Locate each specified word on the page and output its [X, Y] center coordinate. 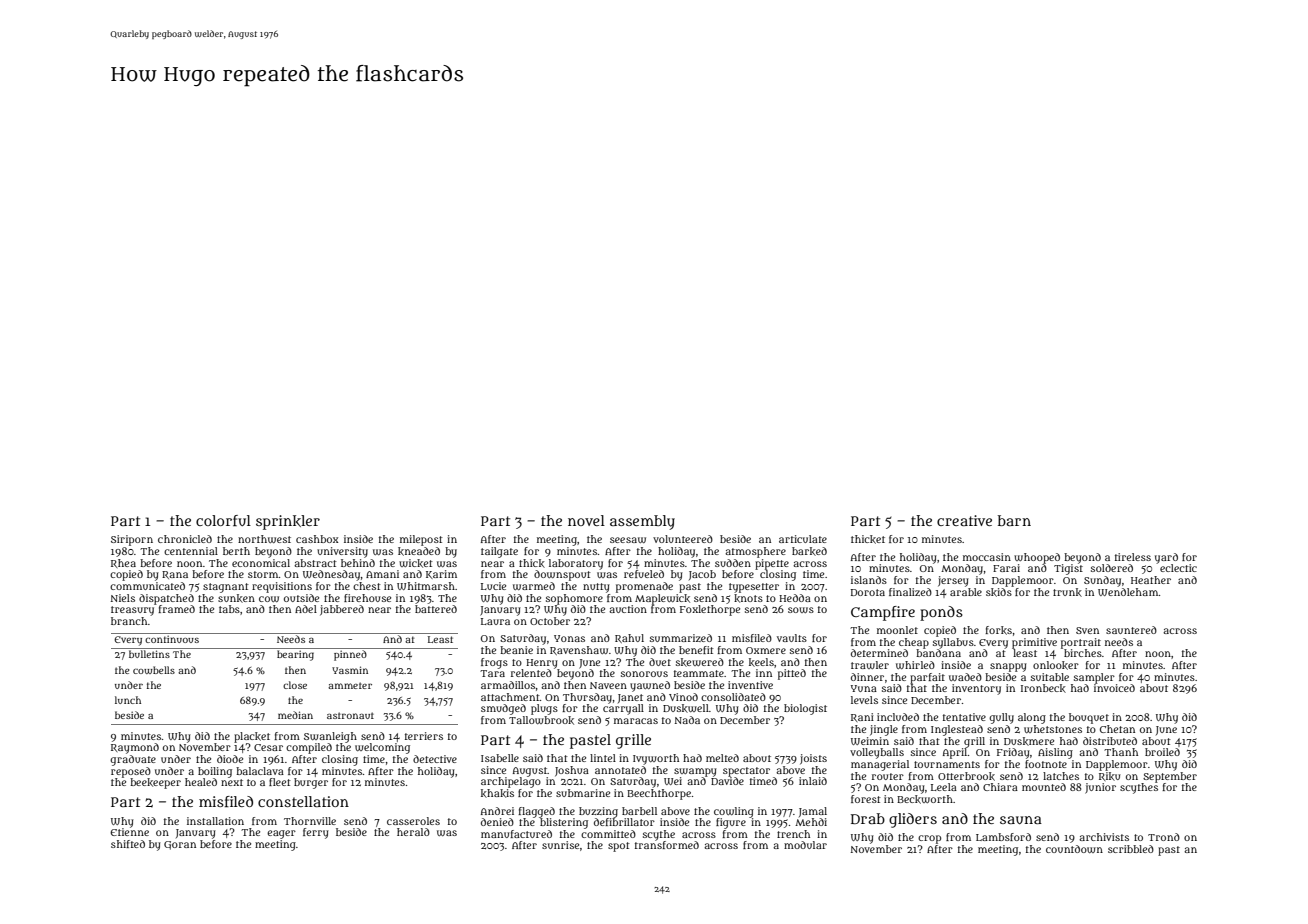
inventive [750, 685]
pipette [772, 564]
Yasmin [350, 670]
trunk [1067, 592]
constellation [303, 801]
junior [1100, 788]
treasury [132, 611]
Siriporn [132, 540]
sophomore [574, 599]
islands [869, 580]
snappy [1008, 667]
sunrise [560, 845]
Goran [180, 845]
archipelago [511, 782]
